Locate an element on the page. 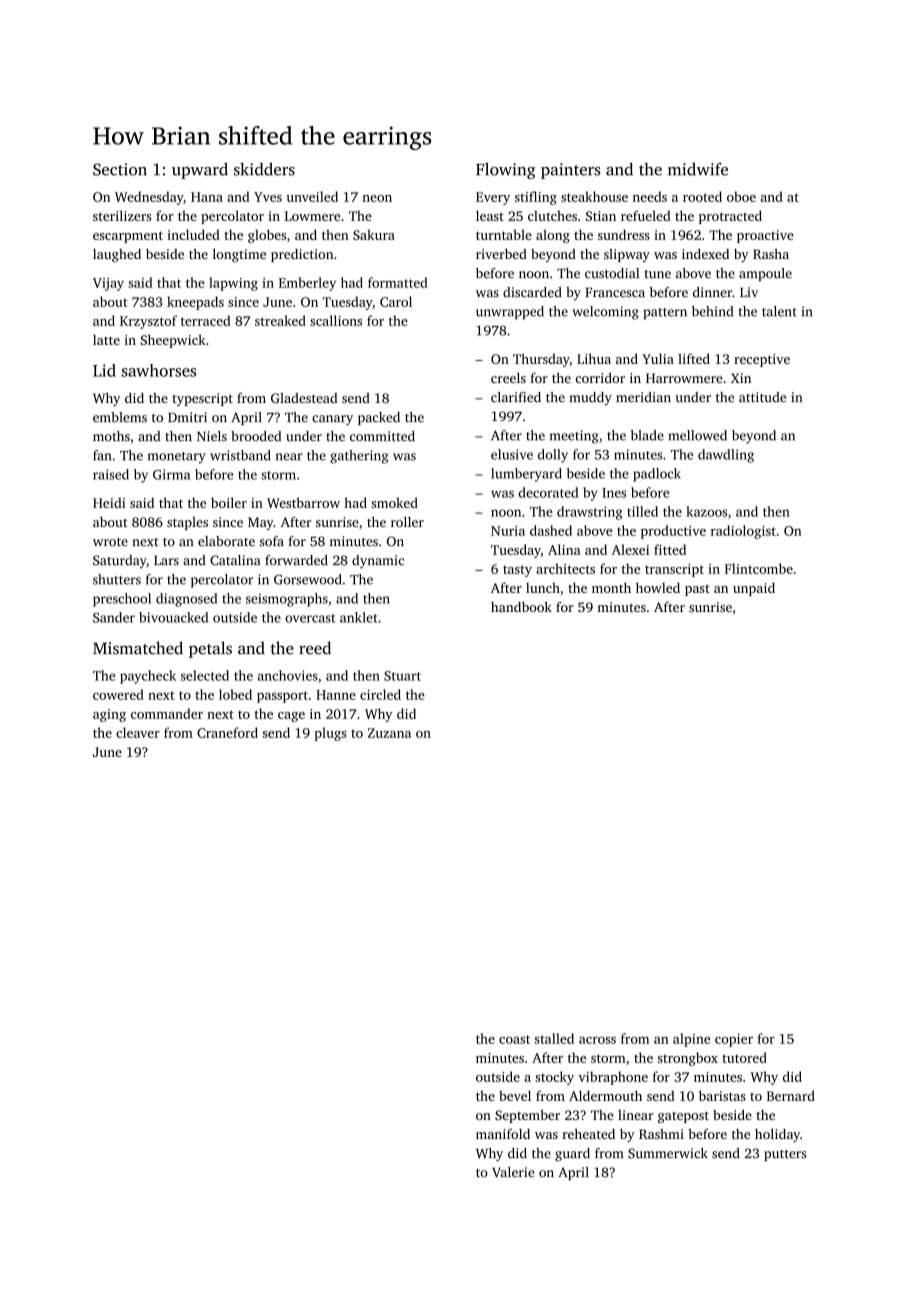 This document has width=908, height=1316. lobed is located at coordinates (235, 694).
